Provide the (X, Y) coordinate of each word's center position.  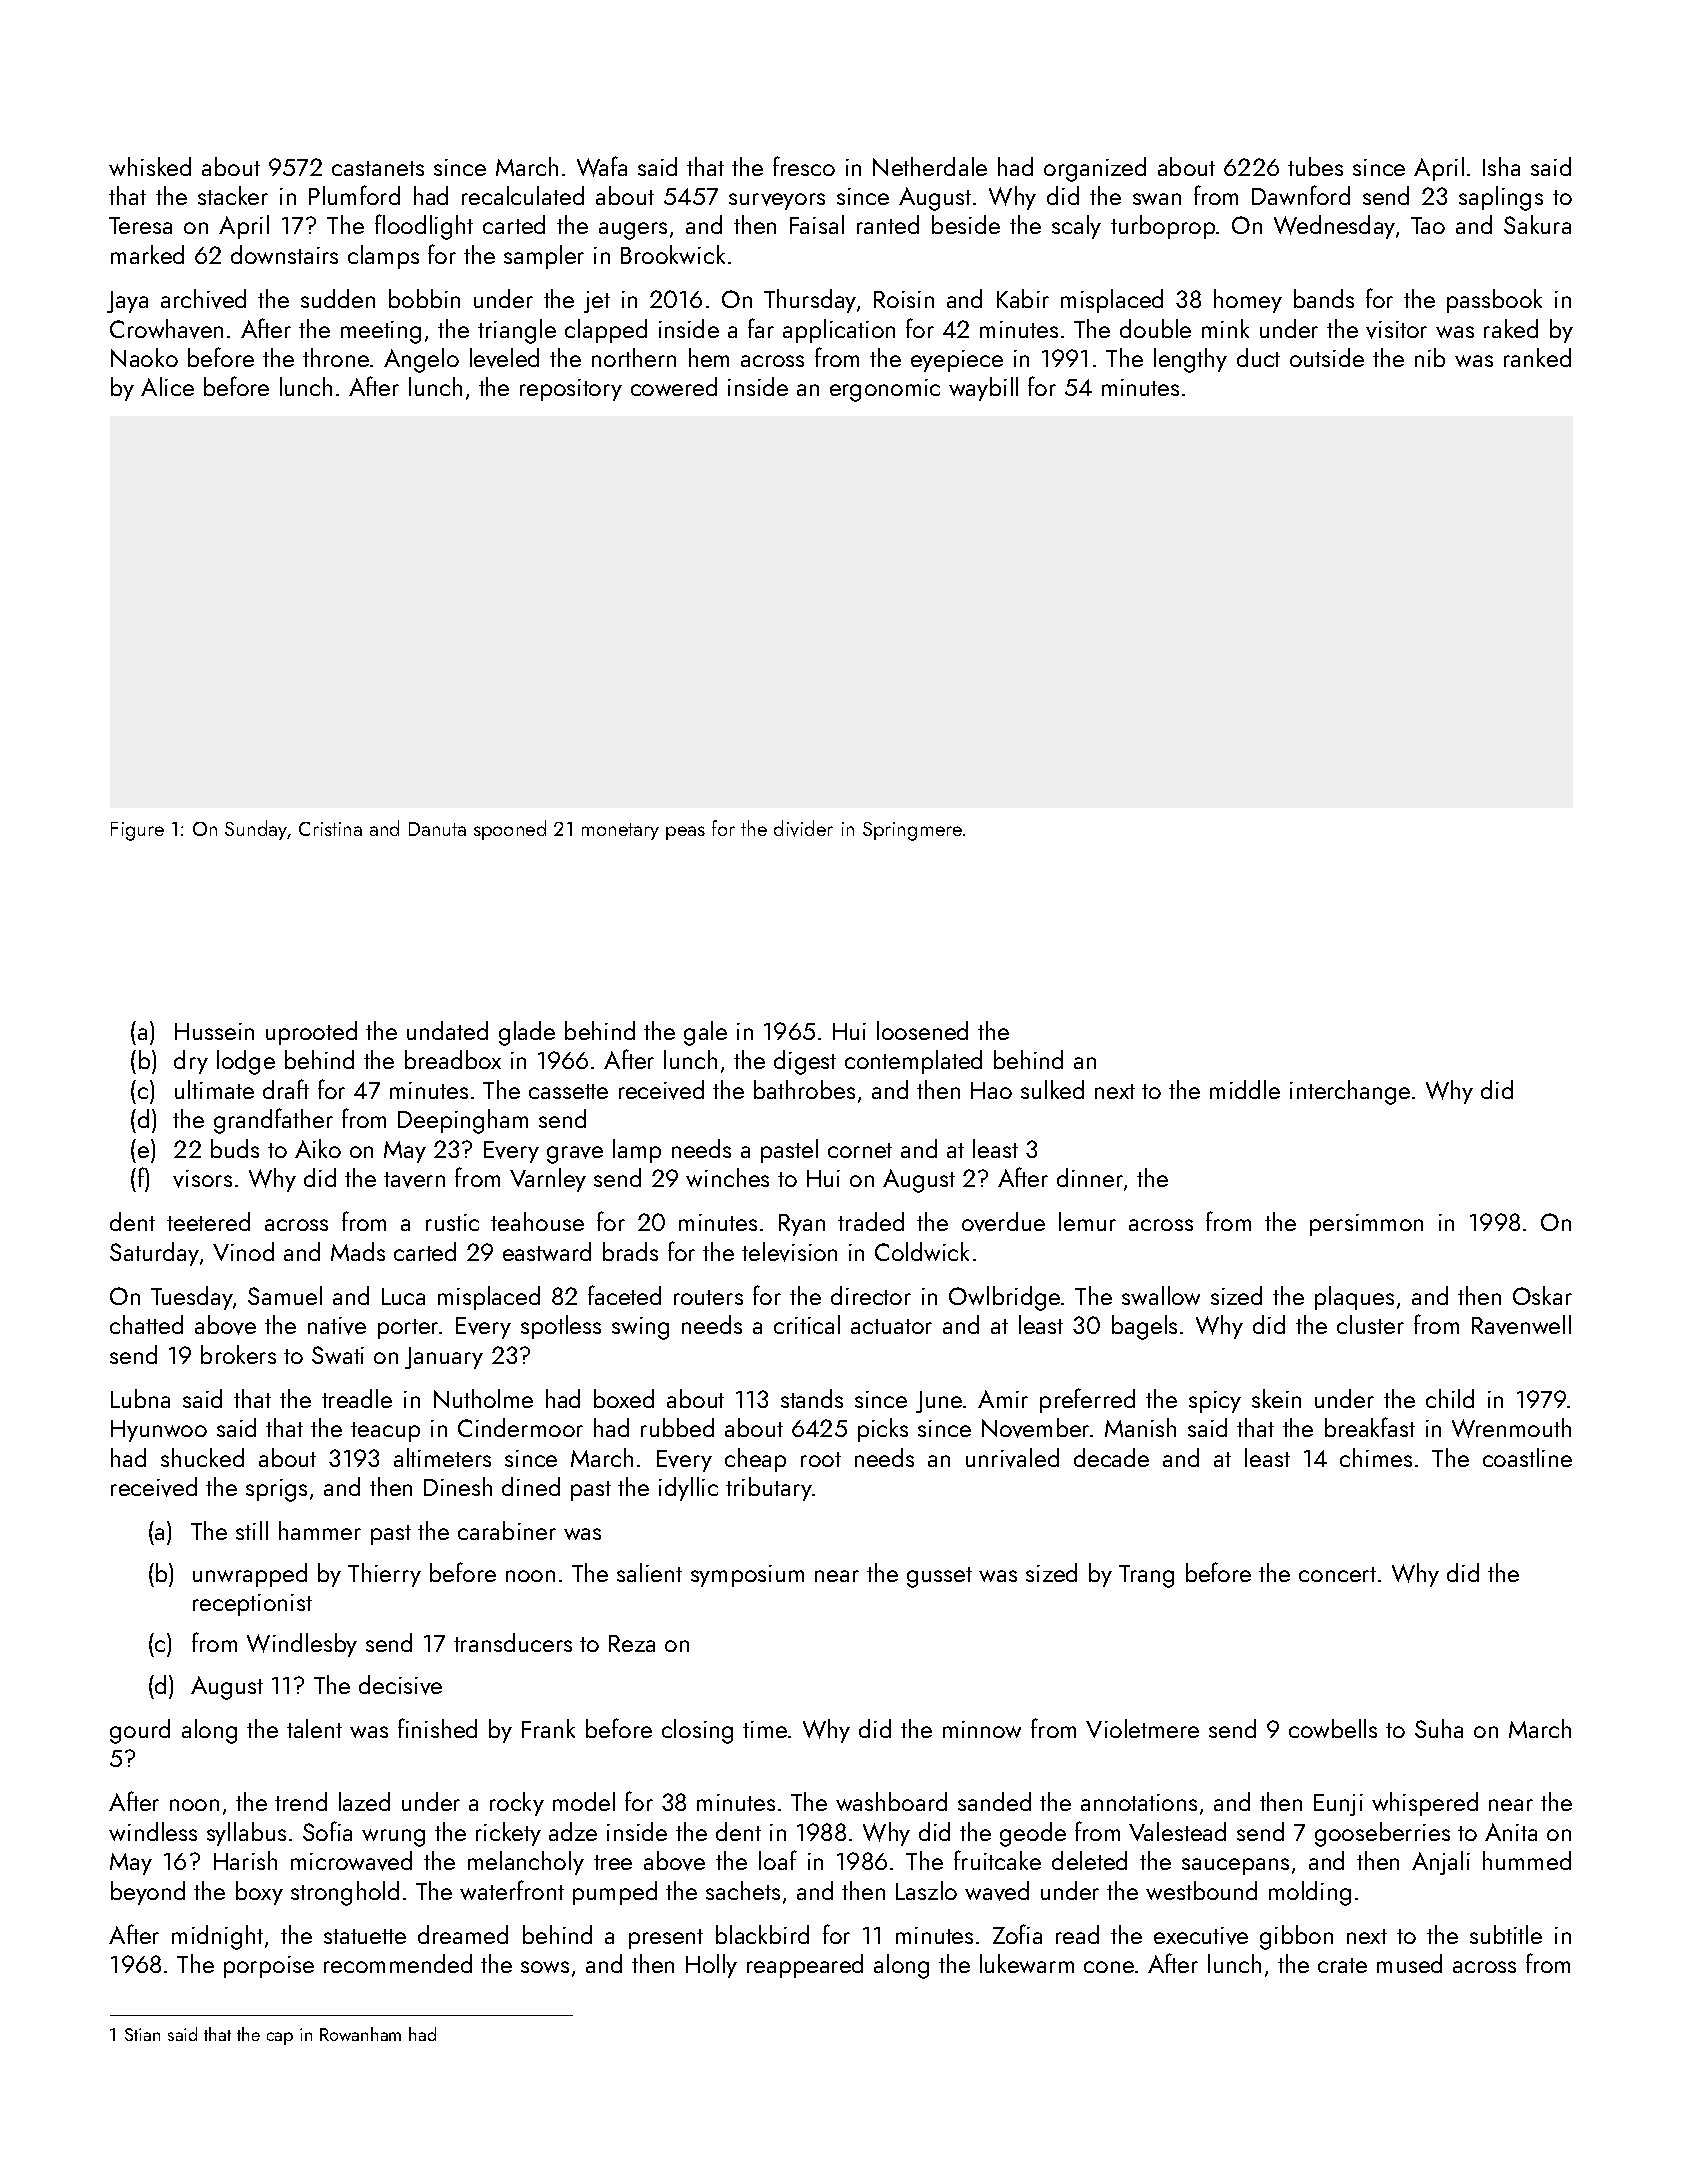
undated (447, 1030)
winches (727, 1177)
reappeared (805, 1966)
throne (336, 357)
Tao (1428, 225)
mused (1409, 1963)
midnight (217, 1937)
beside (966, 224)
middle (1245, 1089)
